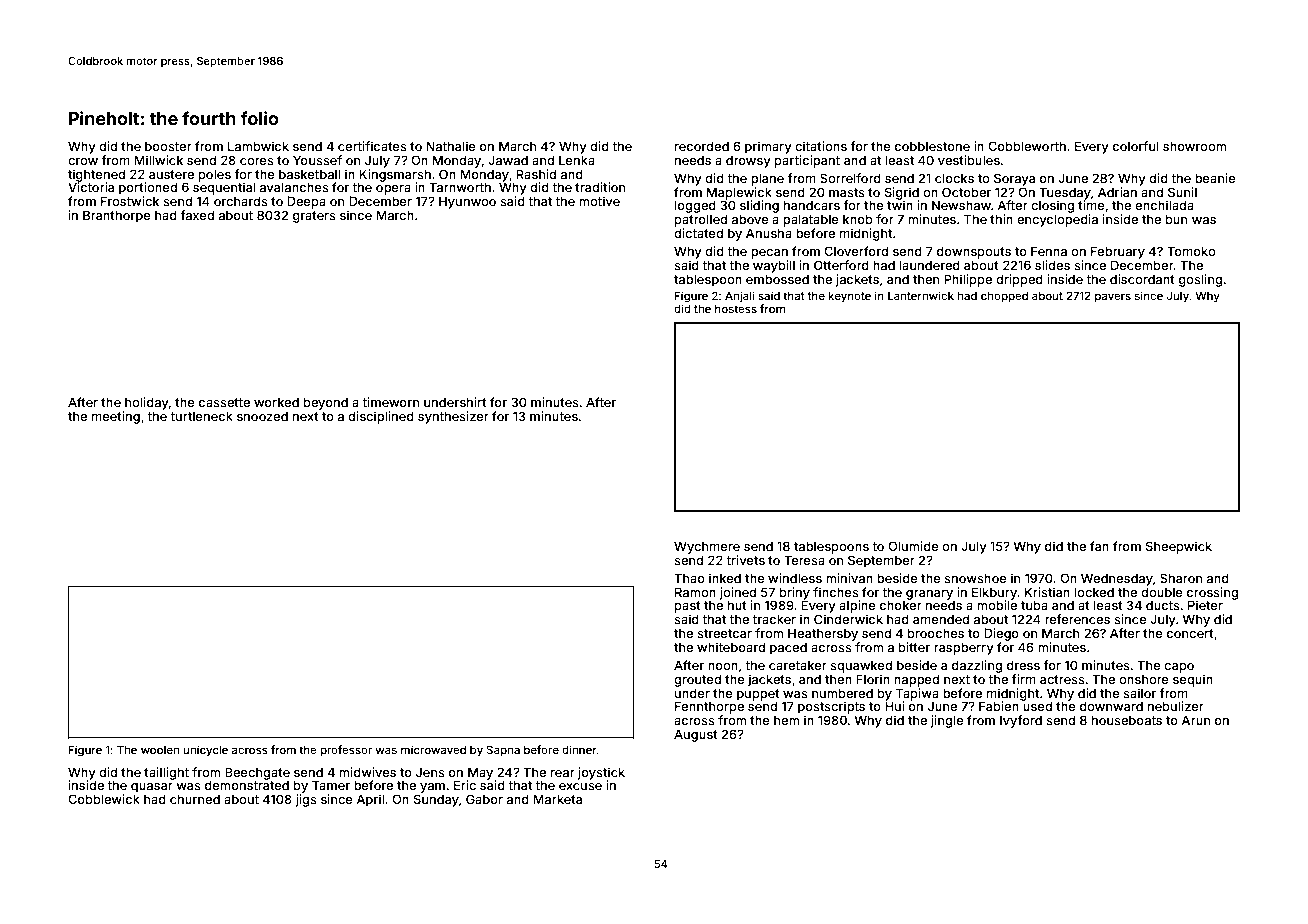 The image size is (1308, 924). What do you see at coordinates (197, 215) in the screenshot?
I see `faxed` at bounding box center [197, 215].
